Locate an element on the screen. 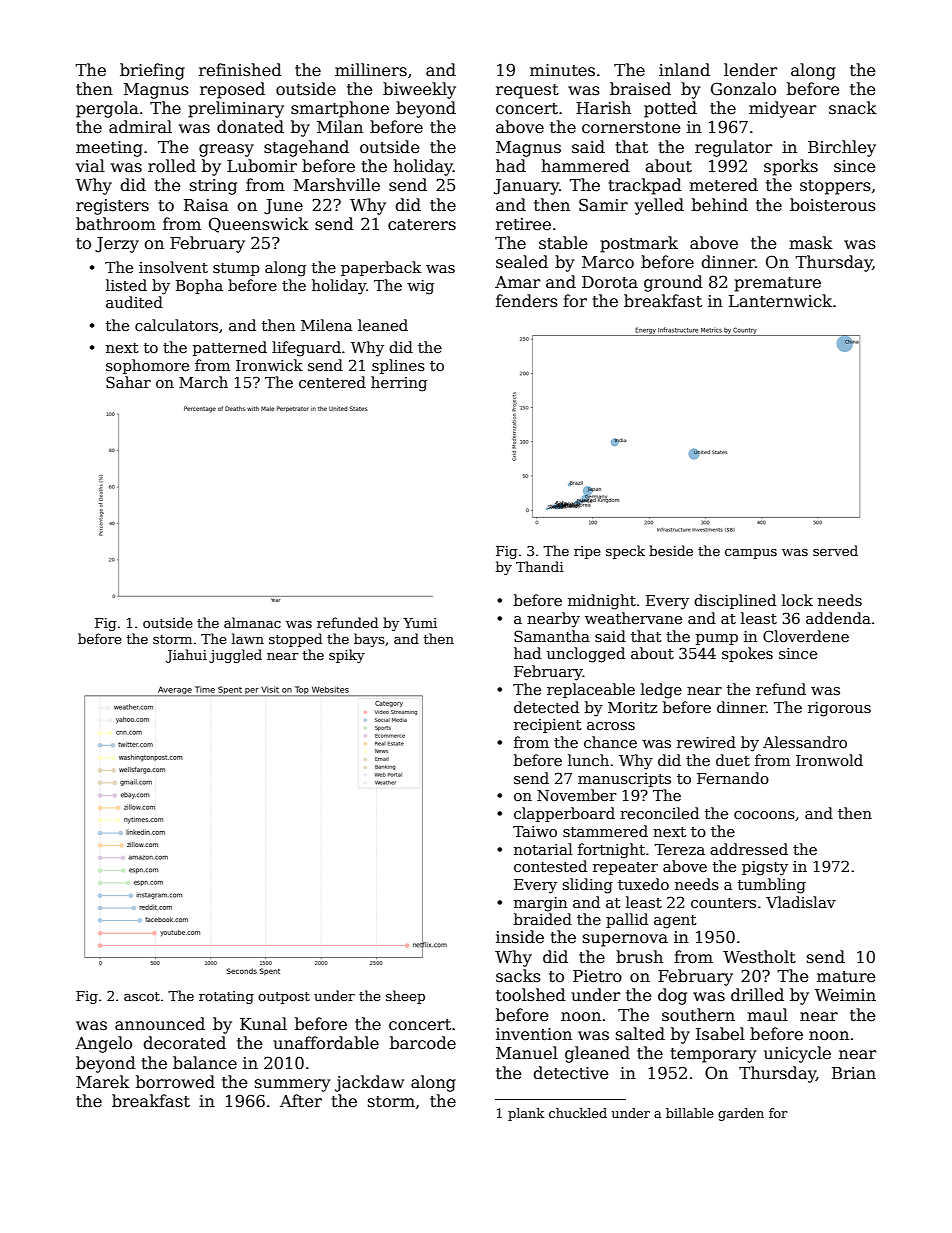  request is located at coordinates (527, 91).
